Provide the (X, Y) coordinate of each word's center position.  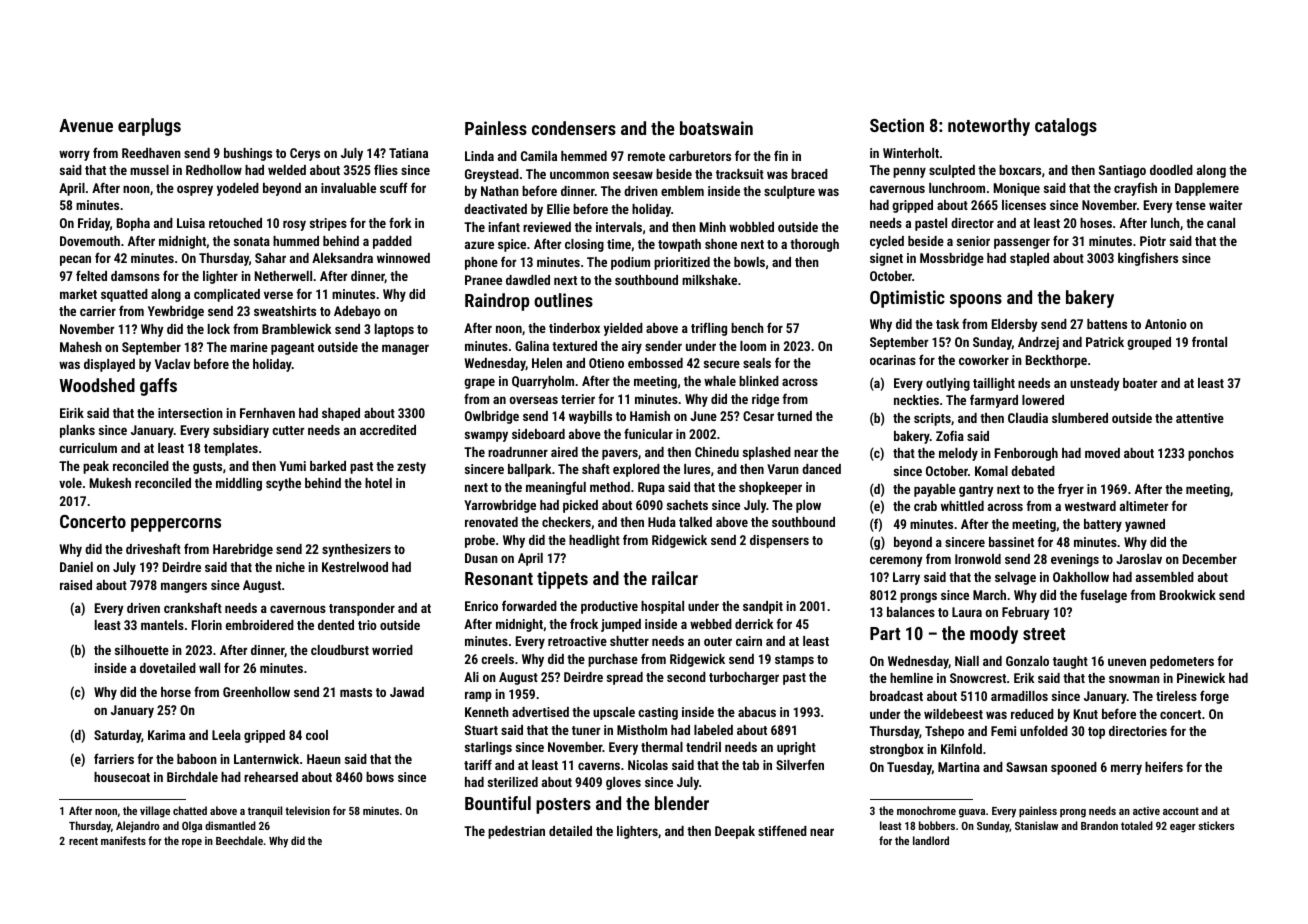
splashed (767, 453)
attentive (1200, 418)
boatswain (716, 128)
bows (380, 777)
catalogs (1066, 127)
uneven (1127, 662)
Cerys (305, 154)
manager (405, 349)
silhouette (142, 650)
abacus (757, 712)
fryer (1071, 490)
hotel (378, 483)
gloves (623, 783)
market (78, 294)
